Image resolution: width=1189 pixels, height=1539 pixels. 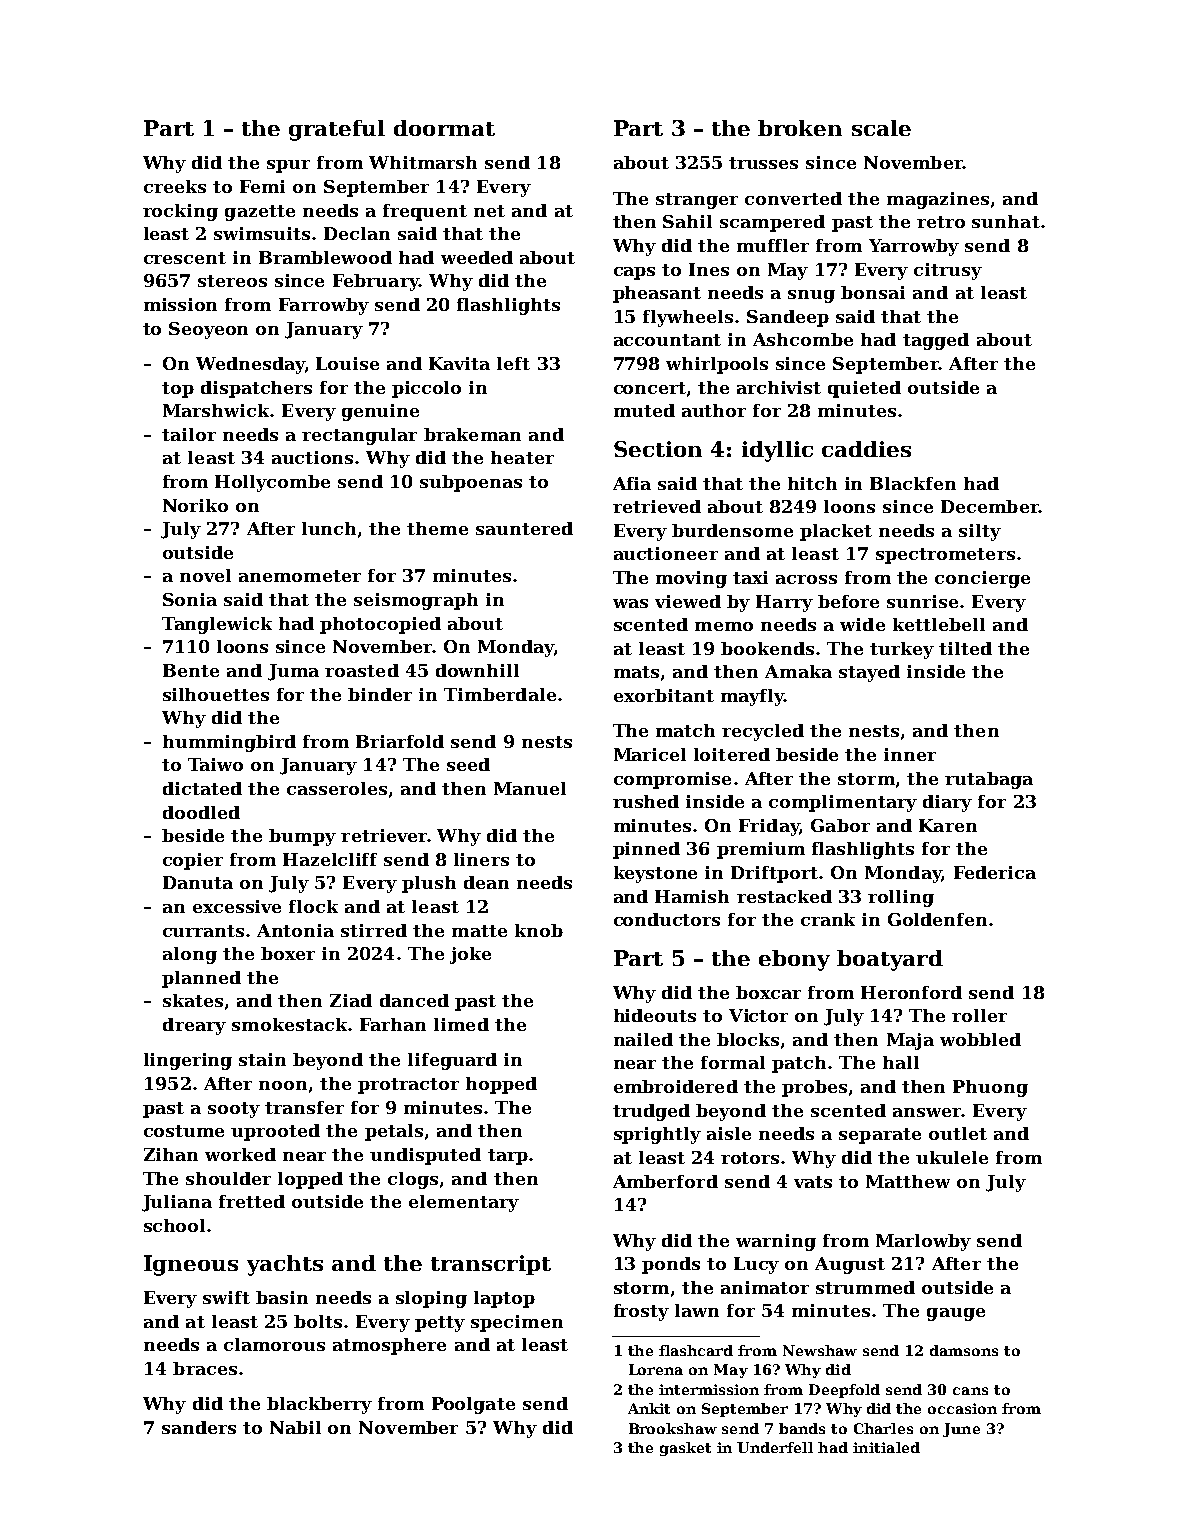 I want to click on August, so click(x=850, y=1265).
